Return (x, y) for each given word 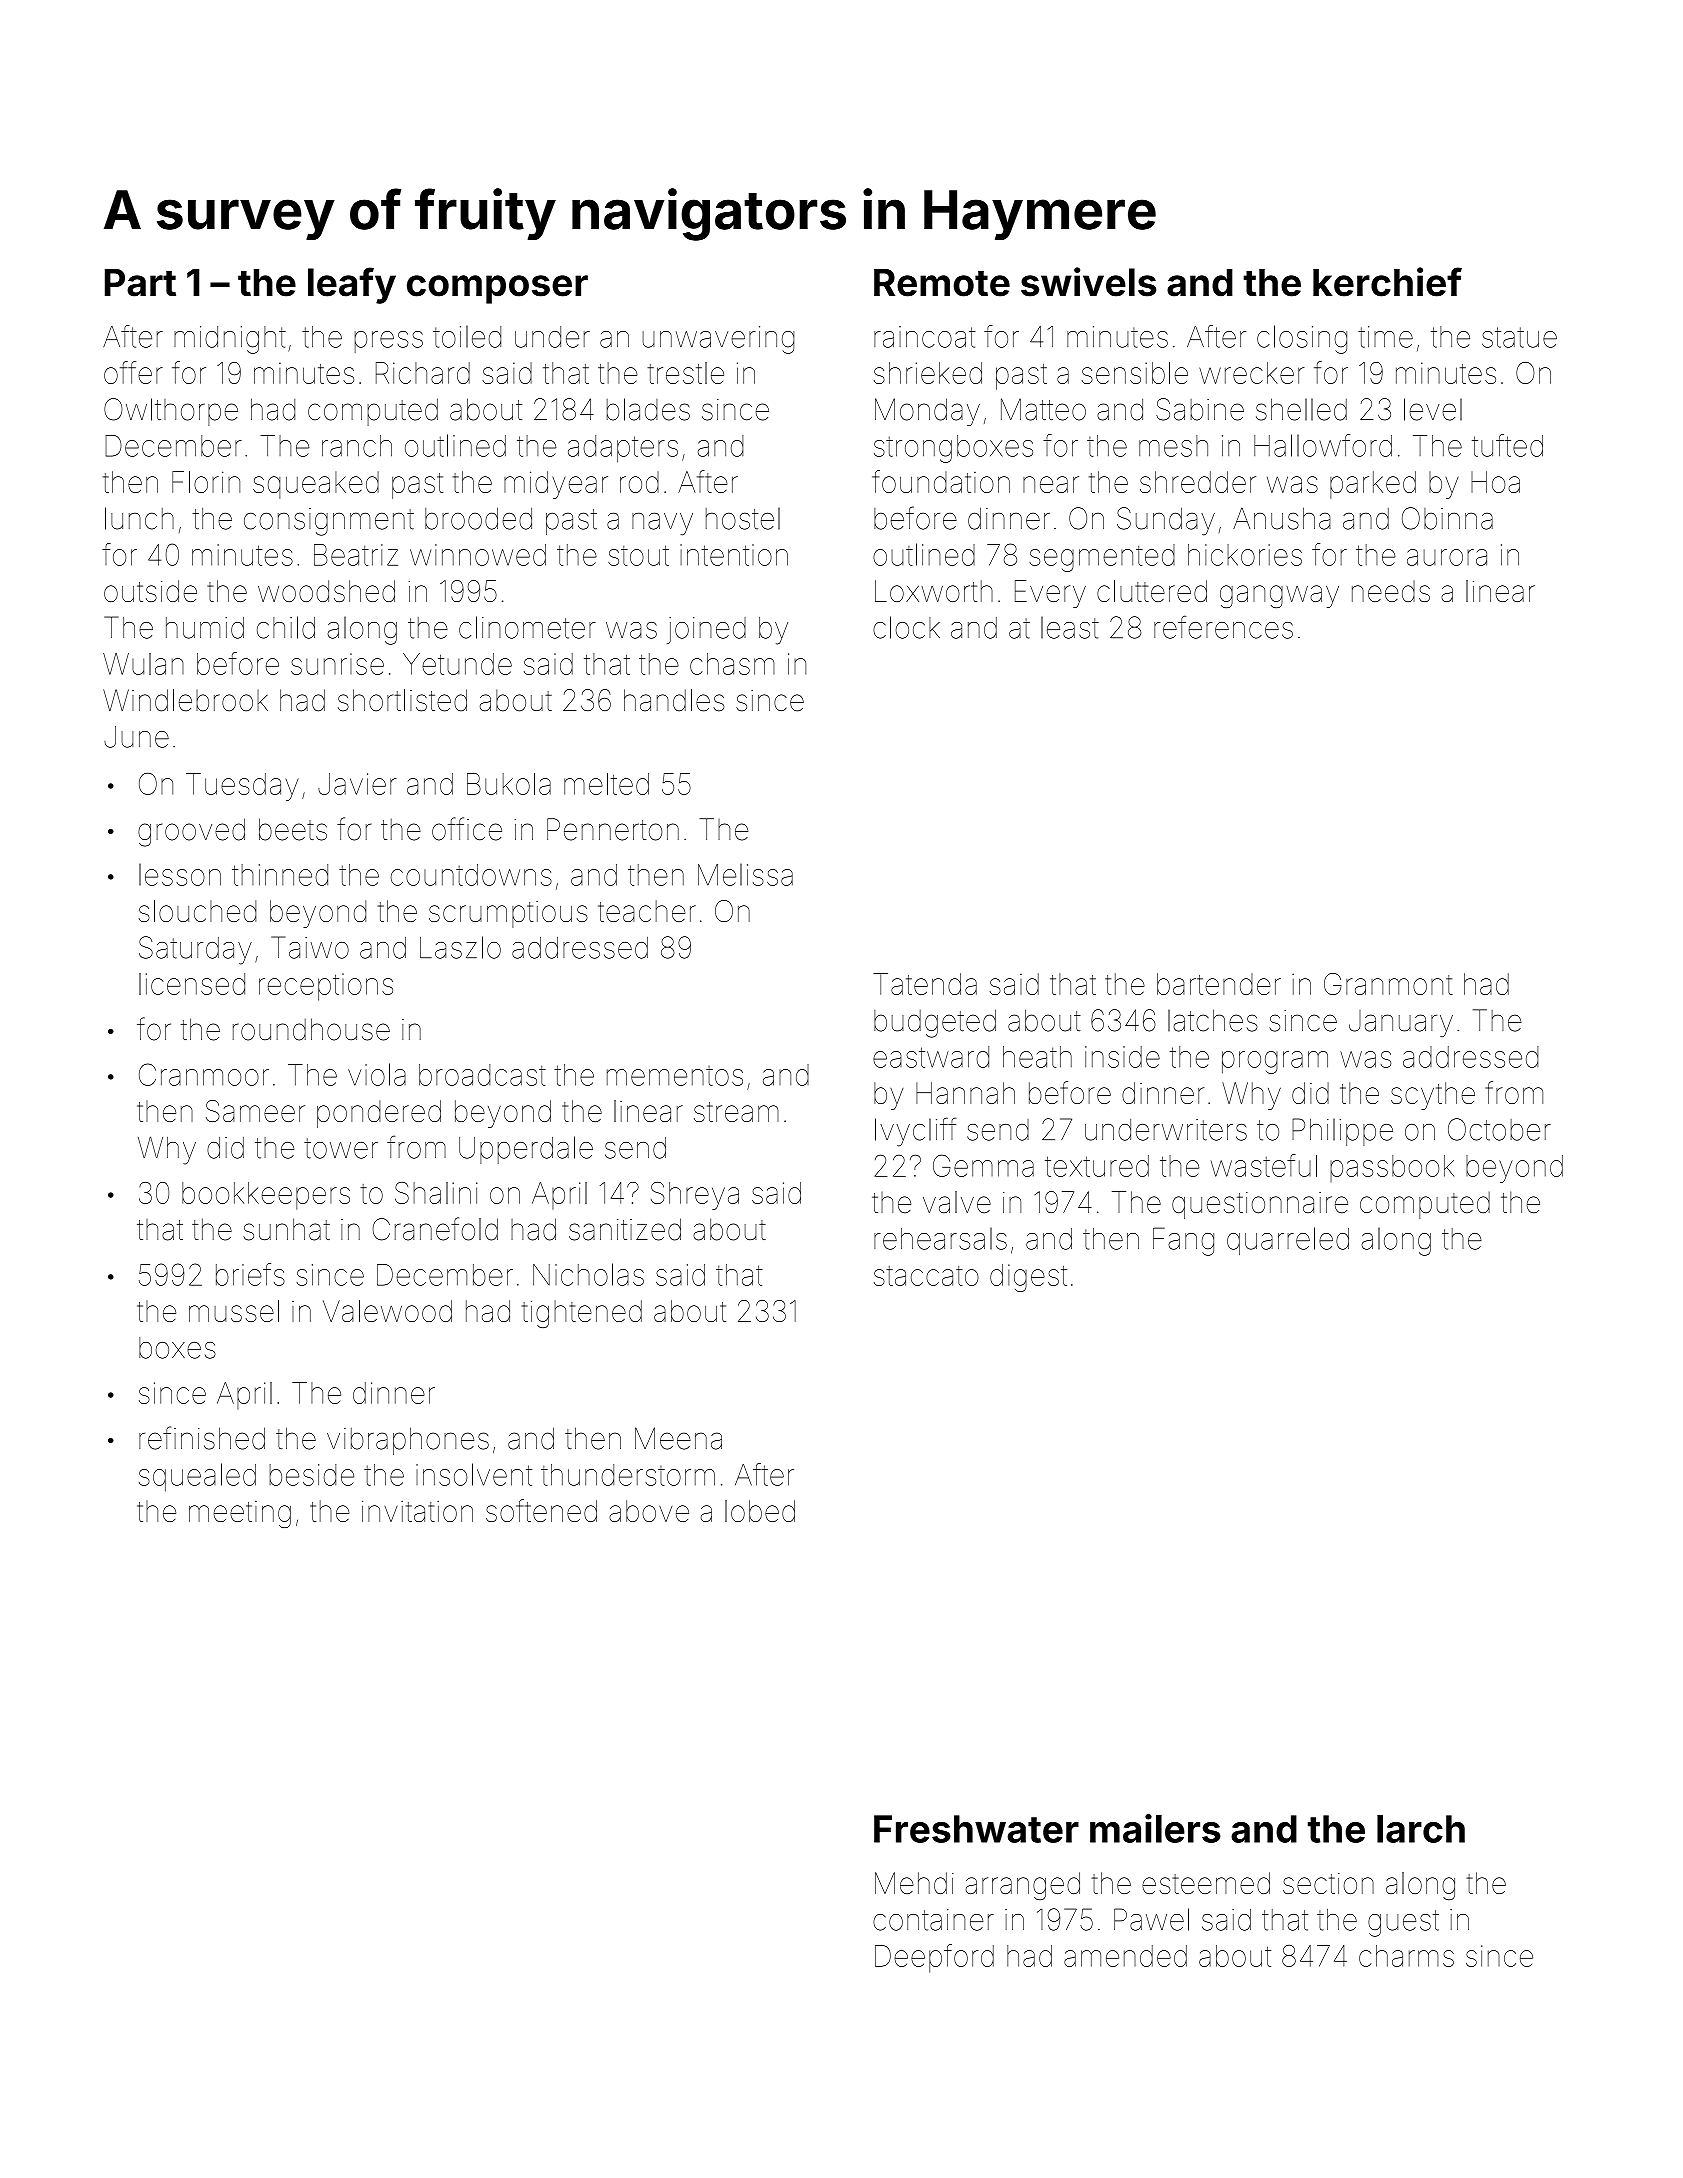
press (389, 342)
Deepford (934, 1958)
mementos (675, 1076)
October (1499, 1129)
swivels (1088, 282)
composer (497, 289)
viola (377, 1074)
